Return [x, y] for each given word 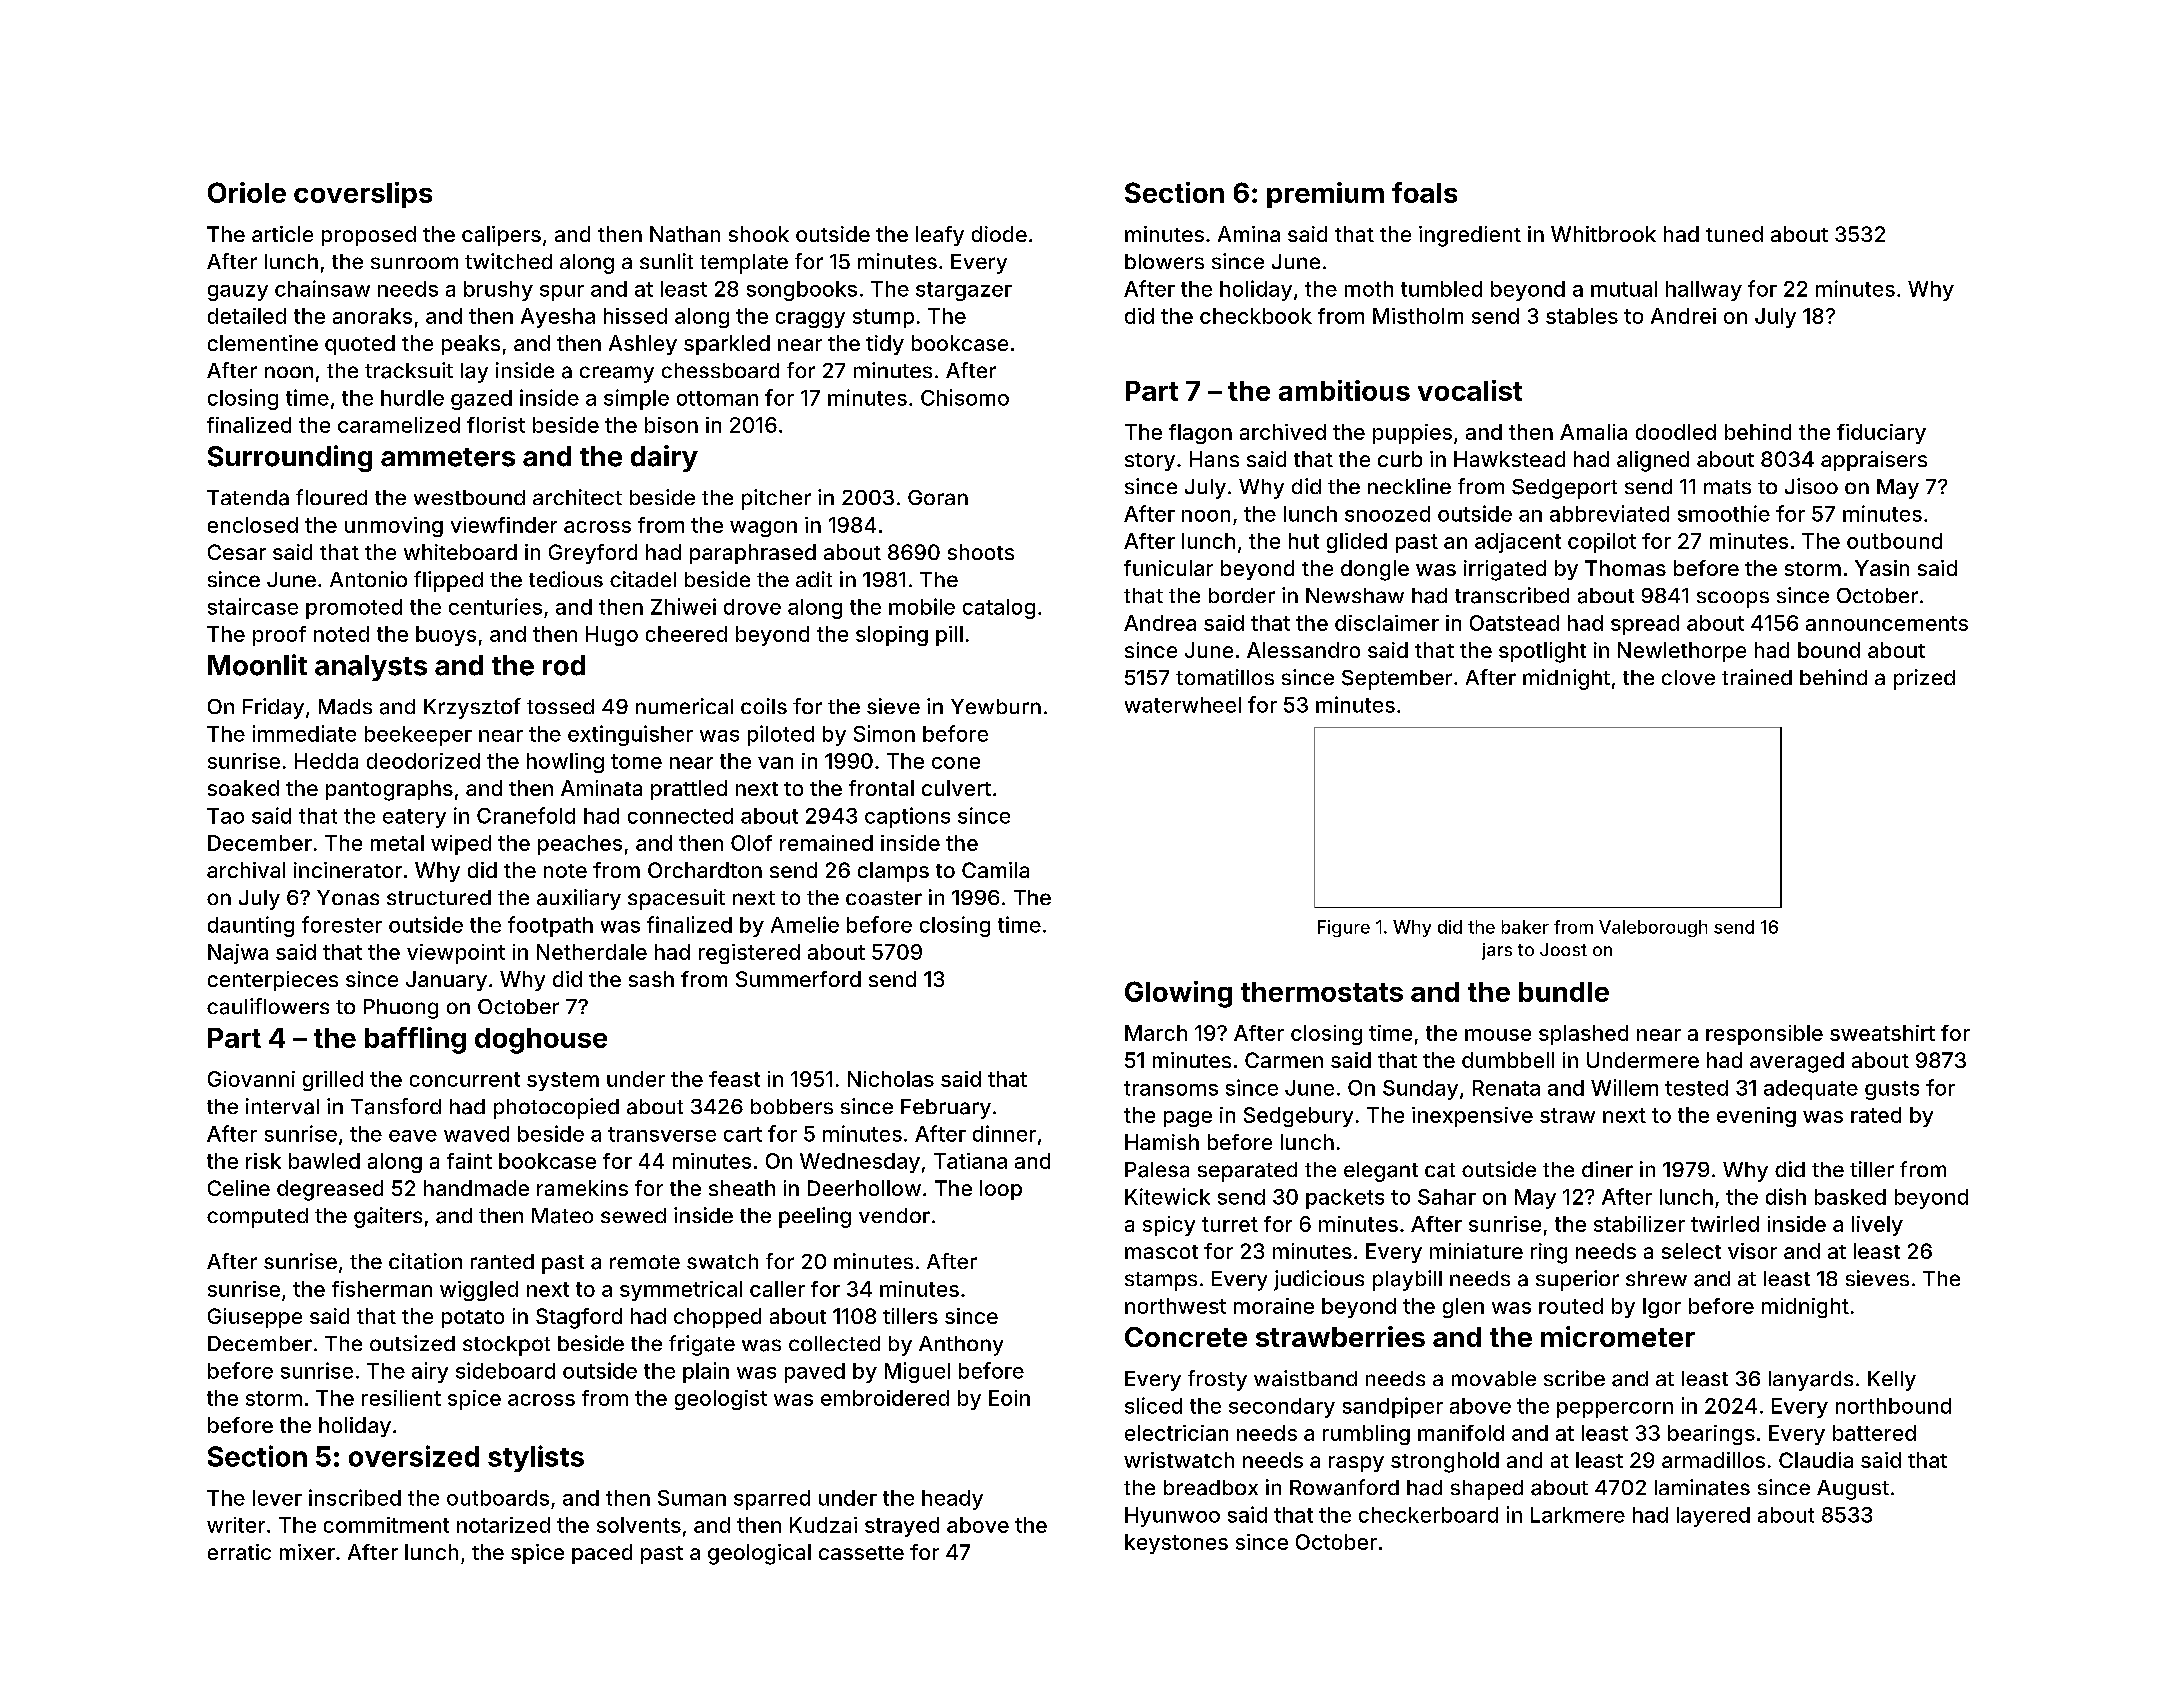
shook [759, 234]
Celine [239, 1188]
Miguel [917, 1372]
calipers [501, 236]
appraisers [1874, 461]
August [1853, 1490]
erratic [239, 1552]
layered [1713, 1517]
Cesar [237, 552]
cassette [861, 1553]
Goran [938, 497]
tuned [1734, 234]
